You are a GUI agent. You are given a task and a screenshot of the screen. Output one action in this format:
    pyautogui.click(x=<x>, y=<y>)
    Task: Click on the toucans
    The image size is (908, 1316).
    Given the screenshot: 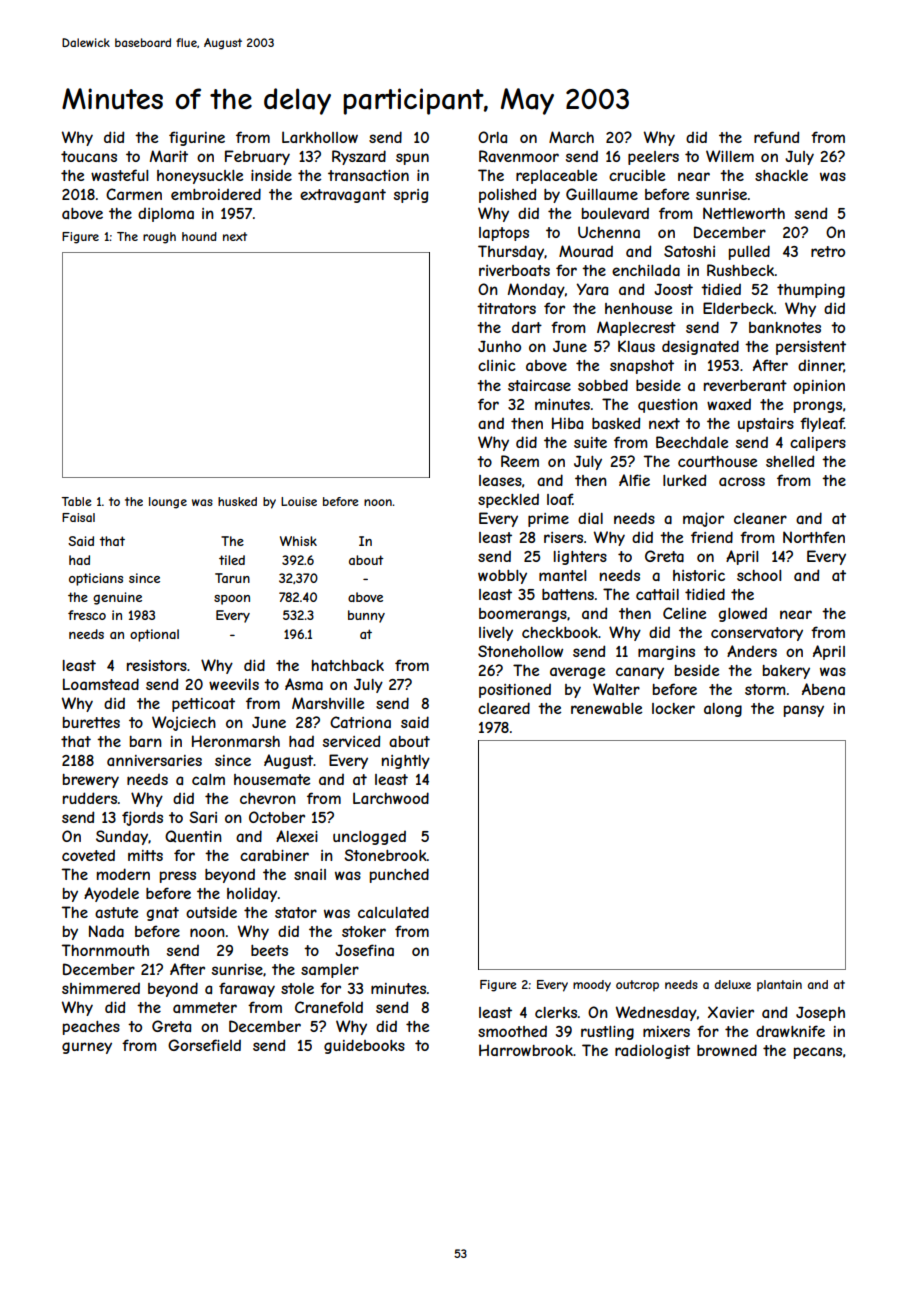 What is the action you would take?
    pyautogui.click(x=89, y=156)
